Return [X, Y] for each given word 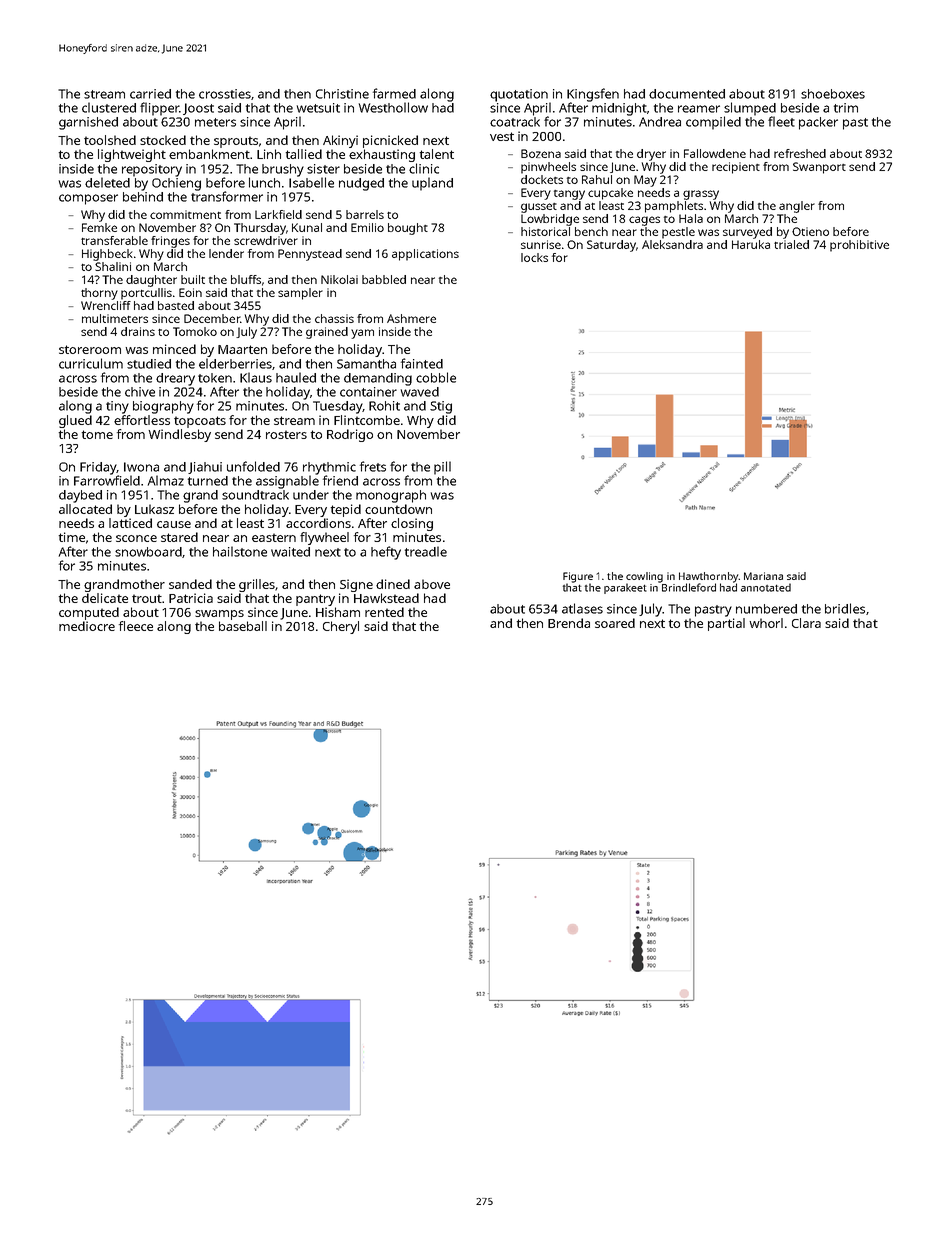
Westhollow [393, 107]
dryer [651, 155]
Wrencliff [106, 305]
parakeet [625, 588]
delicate [105, 598]
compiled [713, 123]
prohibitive [859, 246]
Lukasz [154, 509]
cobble [436, 377]
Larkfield [278, 214]
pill [442, 468]
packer [818, 123]
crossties [225, 94]
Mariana [763, 576]
